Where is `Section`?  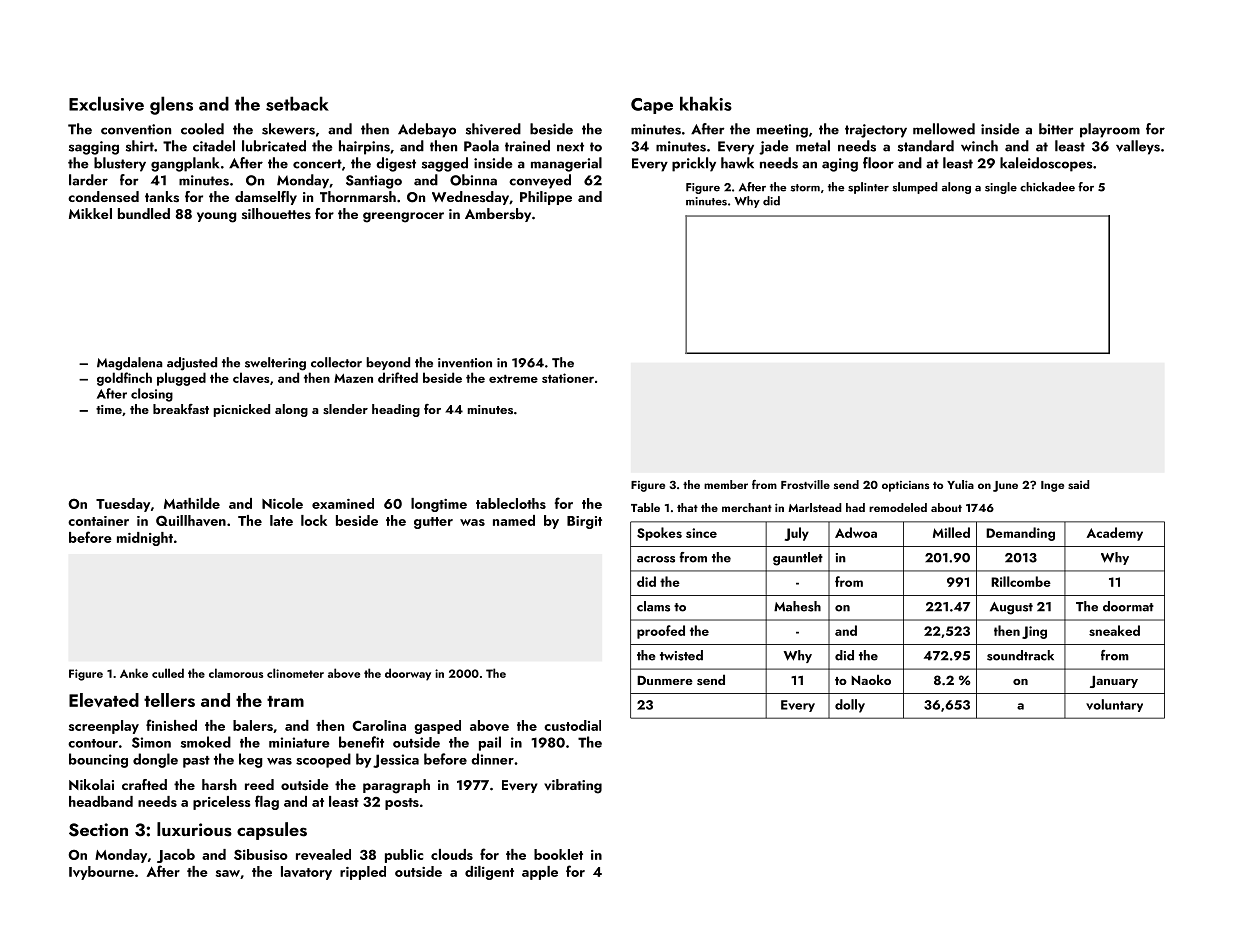 Section is located at coordinates (98, 830).
